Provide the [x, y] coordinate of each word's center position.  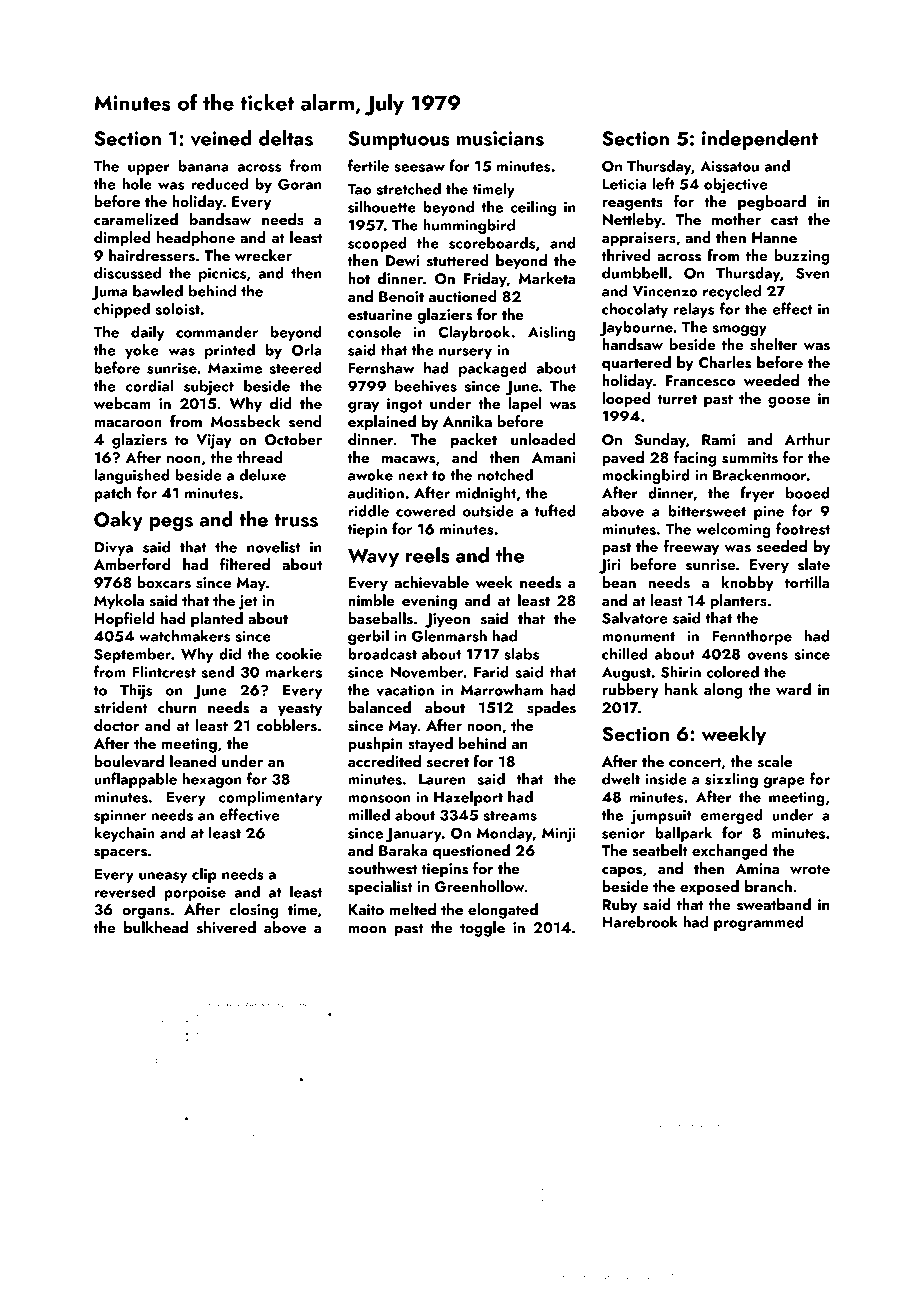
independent [760, 140]
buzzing [802, 257]
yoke [142, 351]
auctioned [462, 296]
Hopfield [125, 620]
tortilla [807, 582]
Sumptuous [398, 140]
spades [551, 709]
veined [221, 138]
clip [204, 875]
